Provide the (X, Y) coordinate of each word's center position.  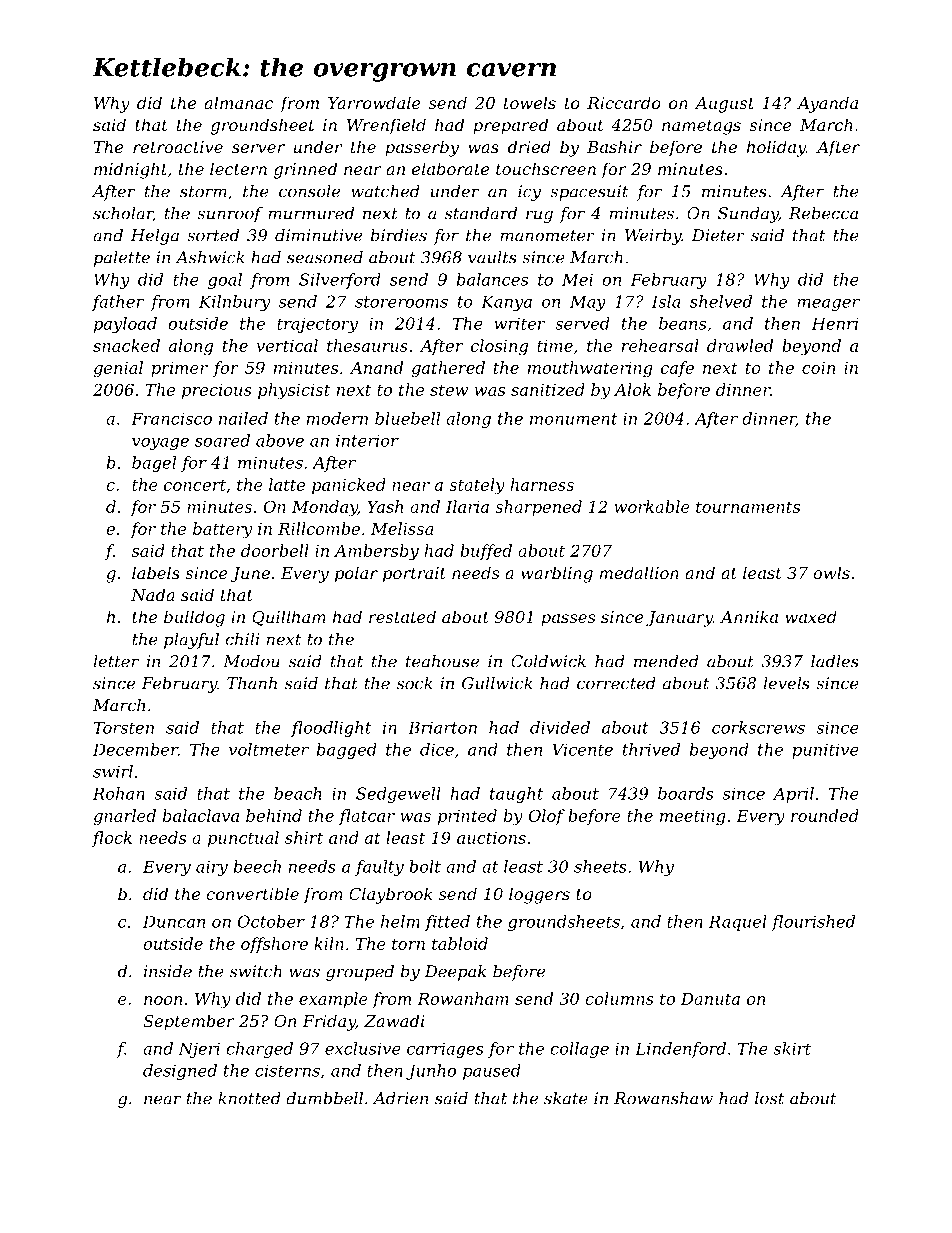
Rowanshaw (663, 1098)
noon (163, 1000)
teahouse (442, 661)
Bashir (614, 146)
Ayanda (827, 104)
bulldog (194, 618)
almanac (238, 102)
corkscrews (758, 727)
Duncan (174, 921)
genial (118, 369)
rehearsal (660, 345)
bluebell (407, 418)
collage (579, 1050)
